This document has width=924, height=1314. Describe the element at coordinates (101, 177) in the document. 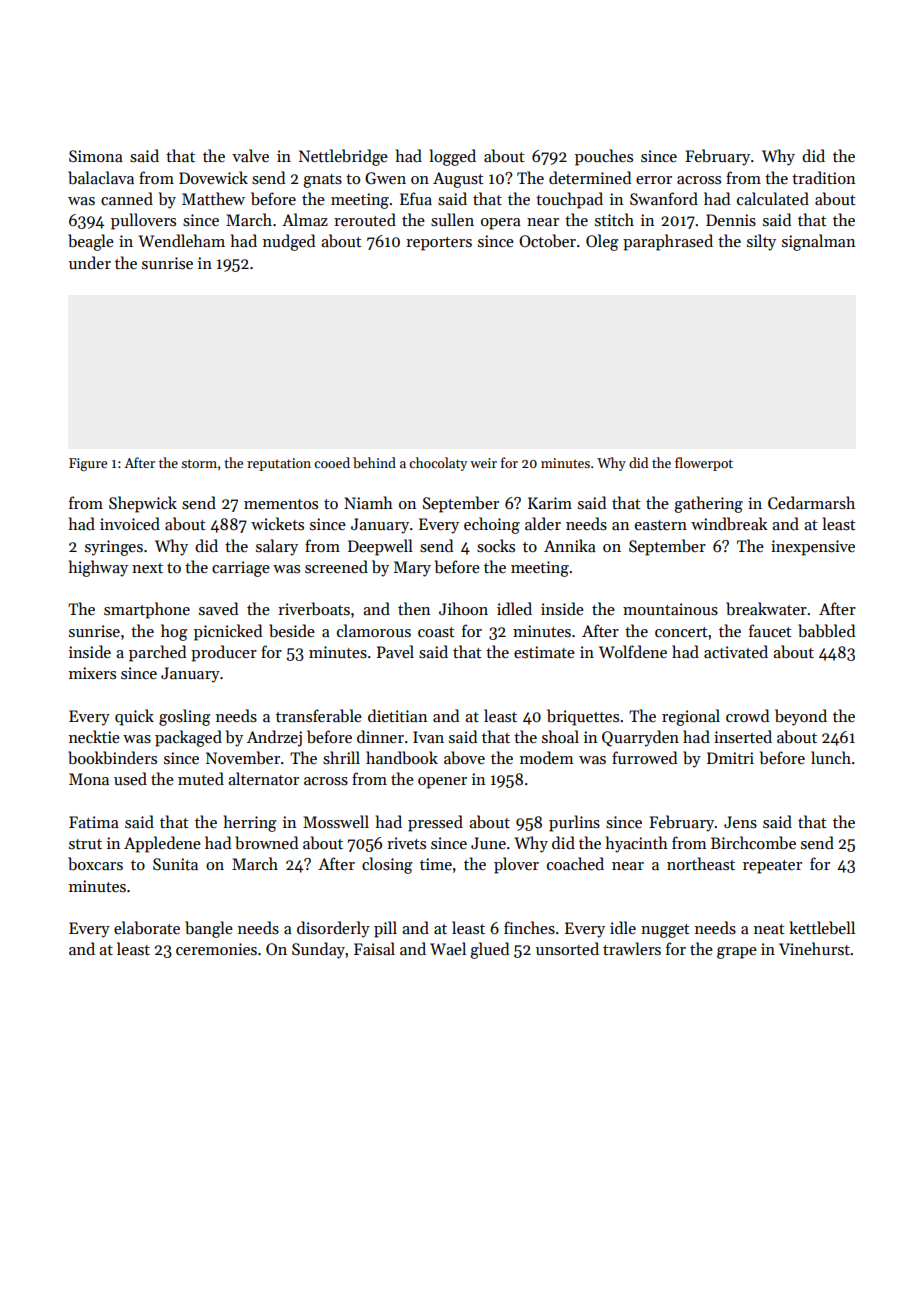

I see `balaclava` at that location.
